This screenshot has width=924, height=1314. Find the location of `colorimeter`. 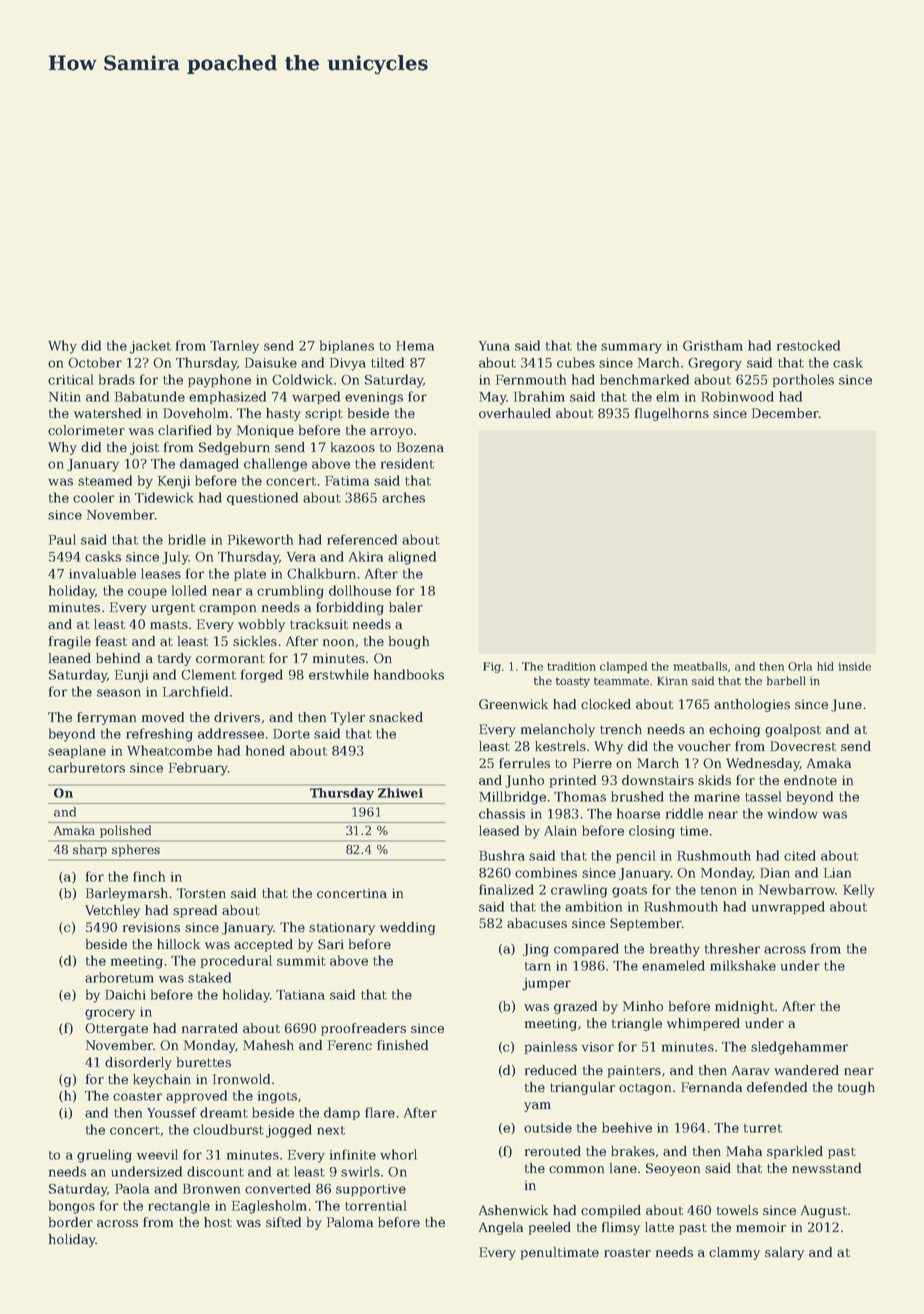

colorimeter is located at coordinates (86, 430).
